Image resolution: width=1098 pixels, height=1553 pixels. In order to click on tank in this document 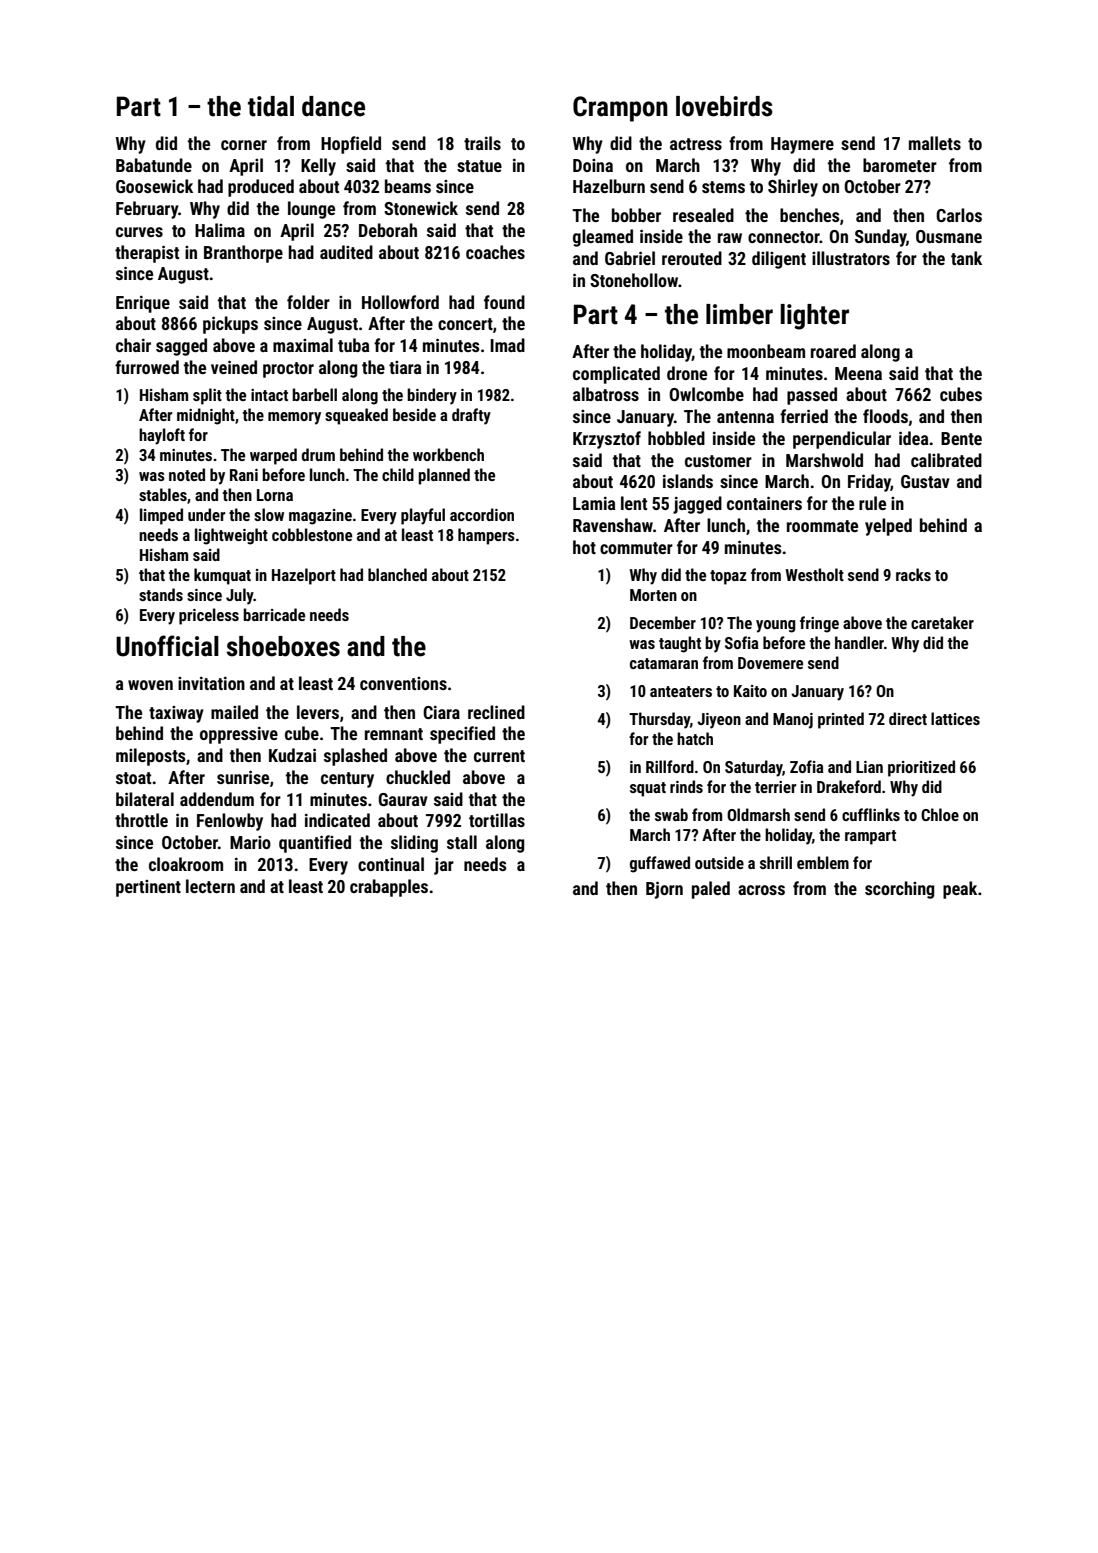, I will do `click(966, 258)`.
